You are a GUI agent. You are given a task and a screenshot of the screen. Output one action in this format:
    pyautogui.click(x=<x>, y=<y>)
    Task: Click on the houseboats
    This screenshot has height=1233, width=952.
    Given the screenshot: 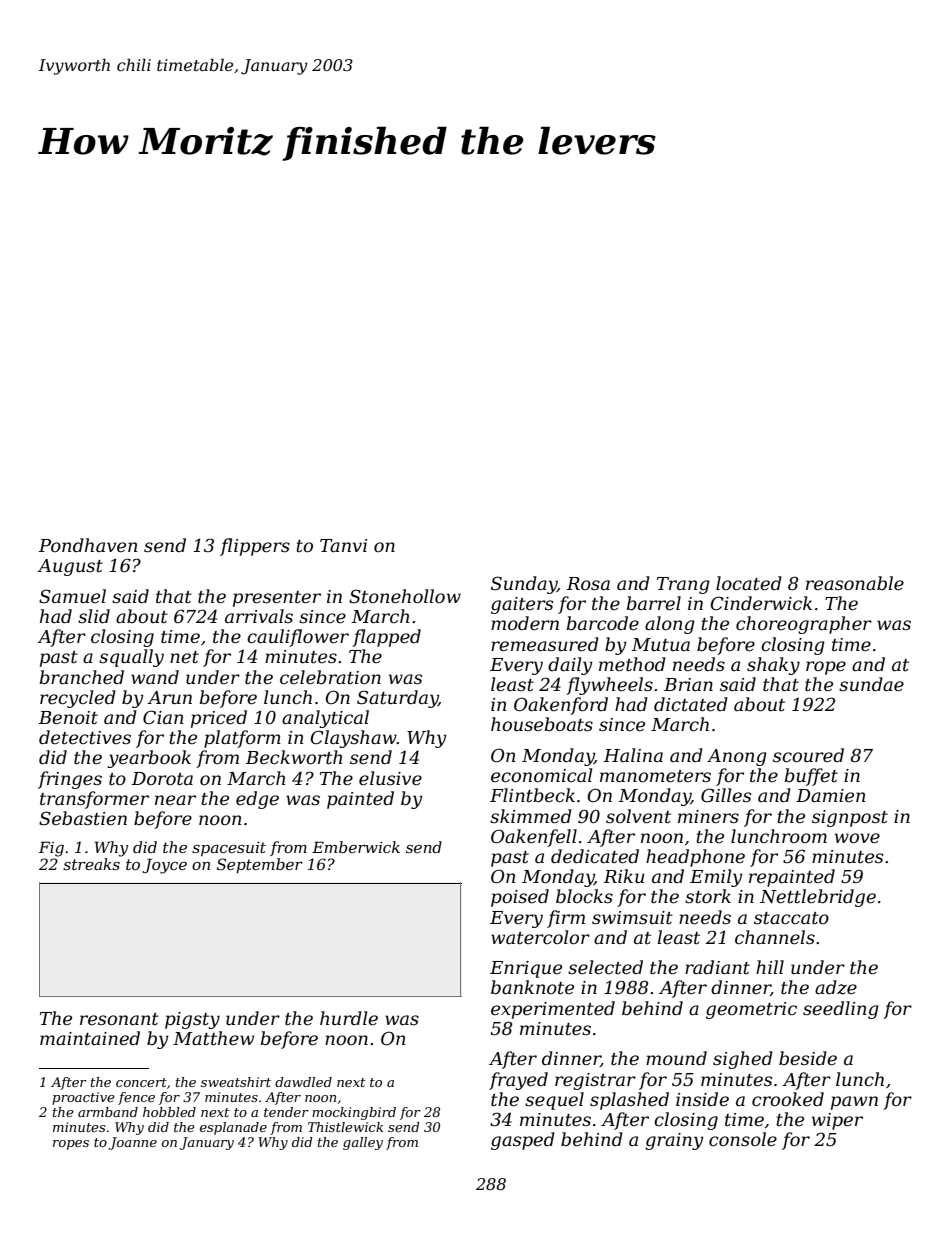 What is the action you would take?
    pyautogui.click(x=542, y=724)
